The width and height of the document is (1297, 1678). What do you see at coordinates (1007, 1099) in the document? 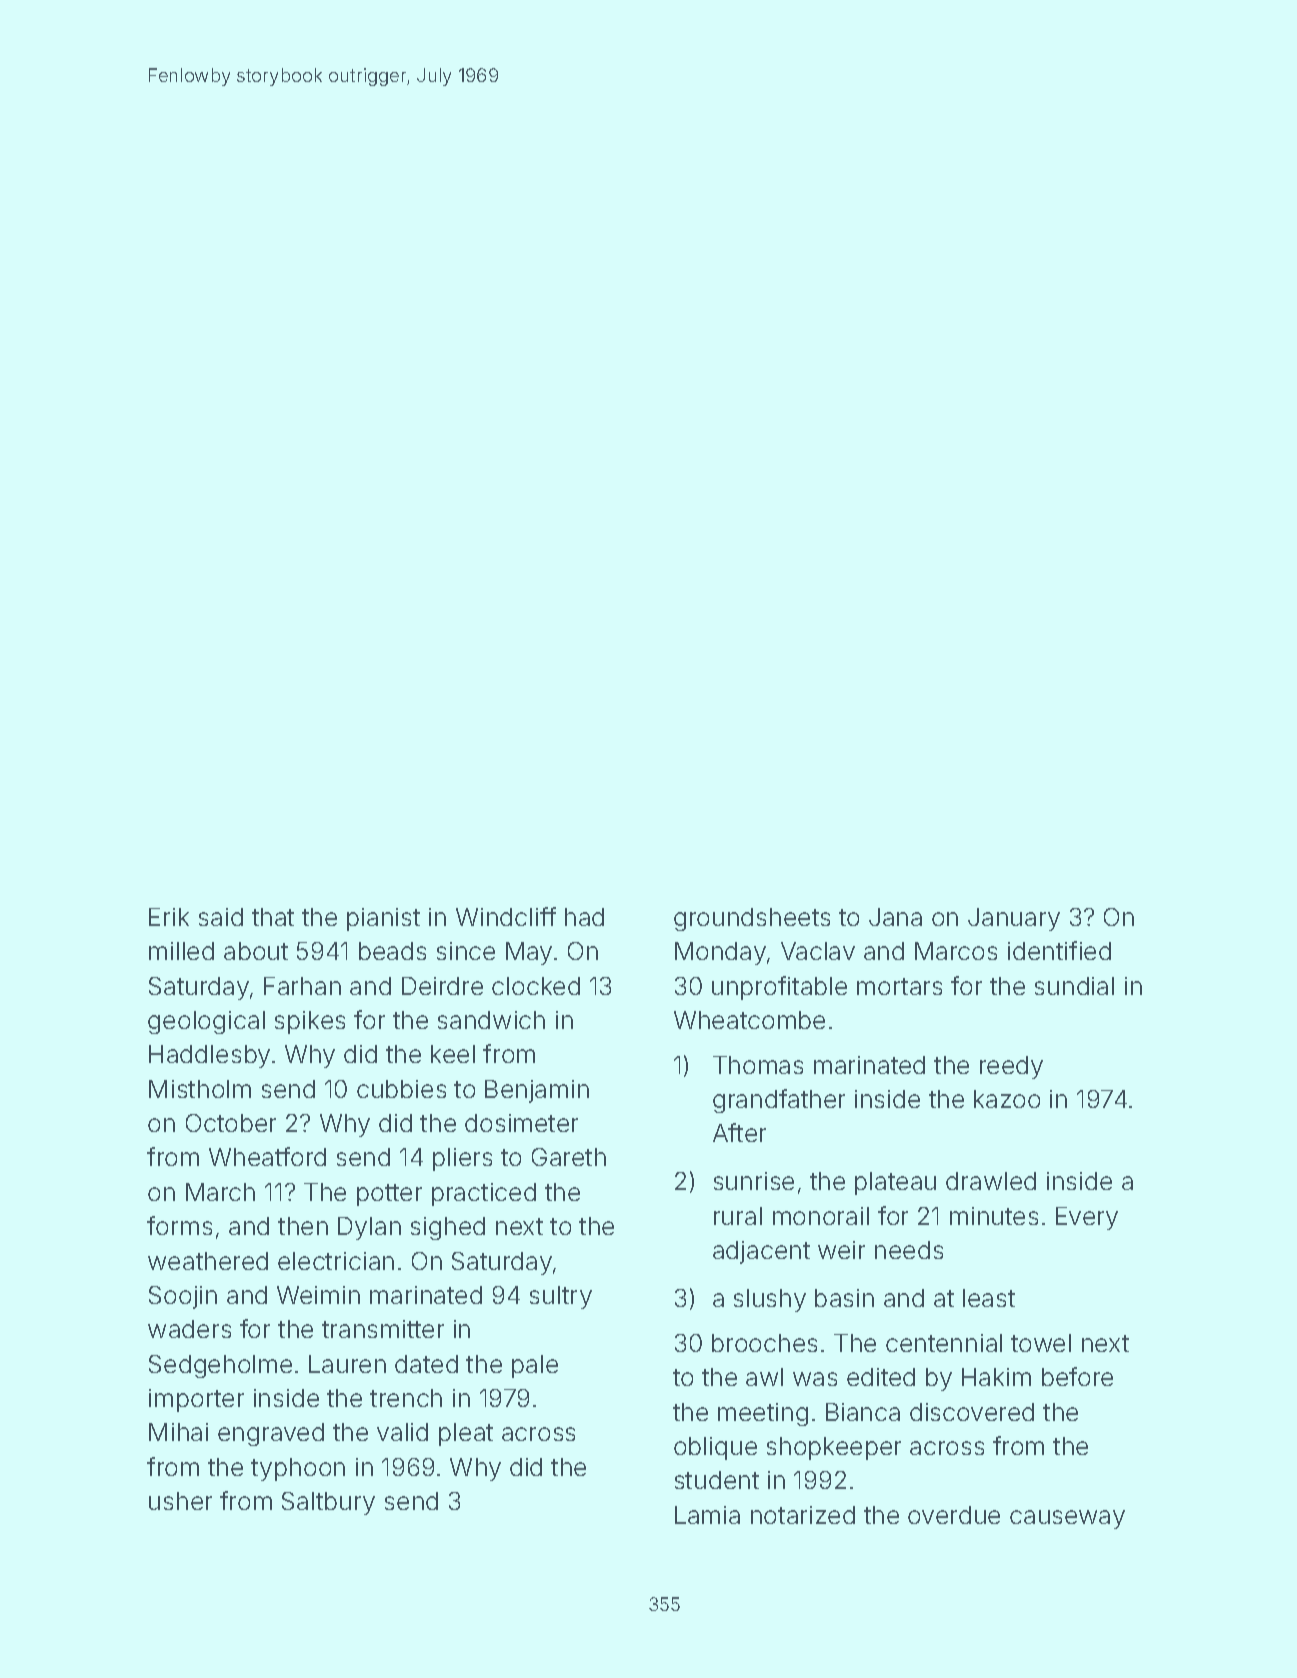
I see `kazoo` at bounding box center [1007, 1099].
